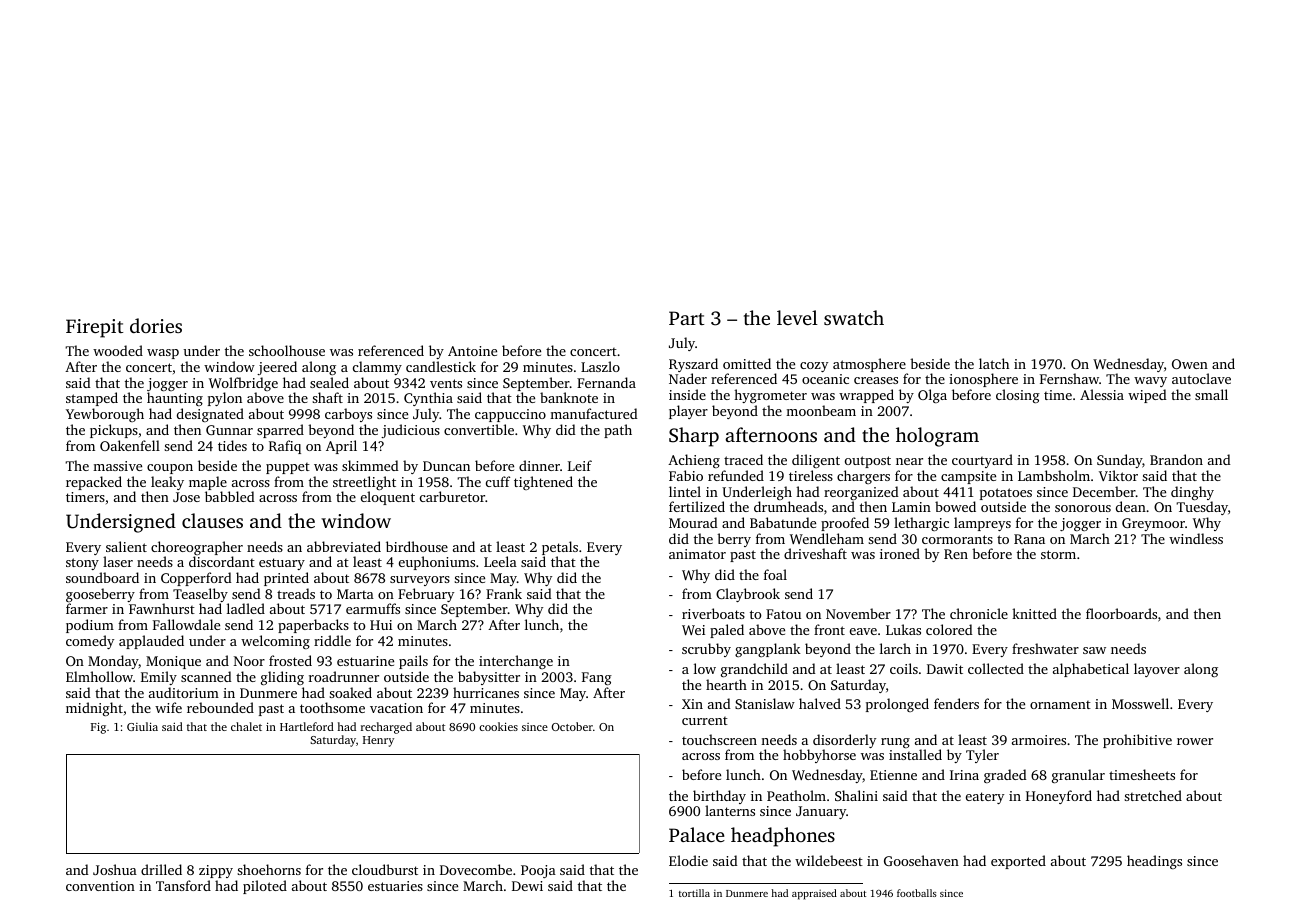 The width and height of the page is (1308, 924). I want to click on laser, so click(118, 561).
